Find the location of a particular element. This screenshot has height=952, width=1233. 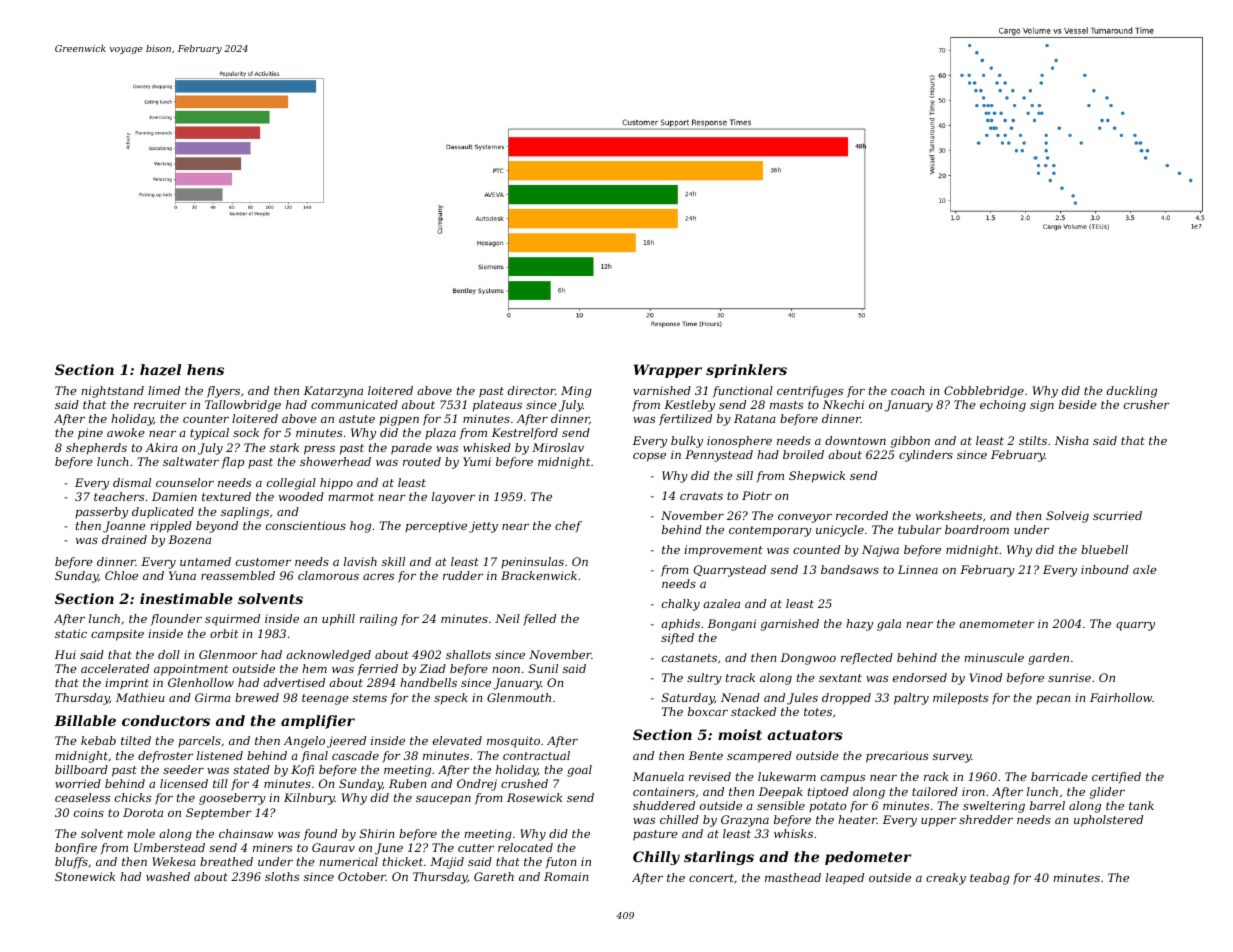

pine is located at coordinates (90, 434).
